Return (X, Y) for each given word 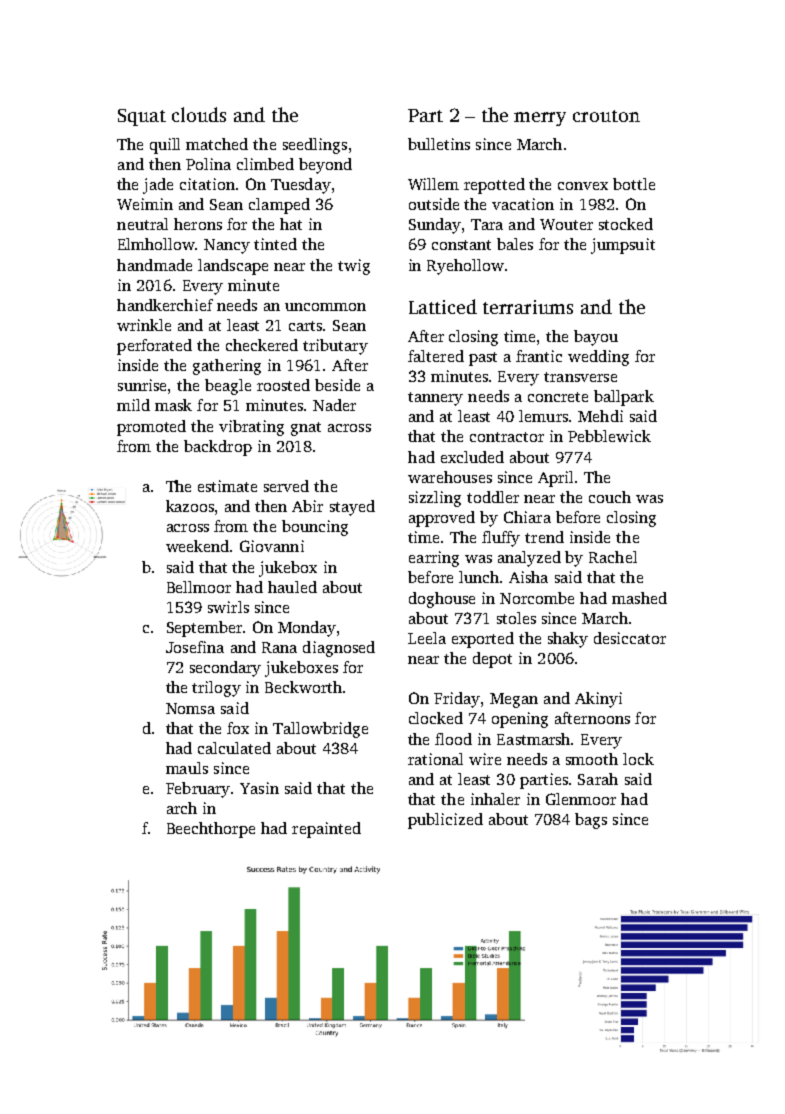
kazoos (190, 506)
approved (442, 519)
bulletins (439, 144)
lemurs (543, 416)
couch (610, 497)
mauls (187, 768)
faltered (436, 356)
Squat (142, 117)
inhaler (495, 799)
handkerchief (165, 305)
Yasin (259, 788)
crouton (606, 116)
